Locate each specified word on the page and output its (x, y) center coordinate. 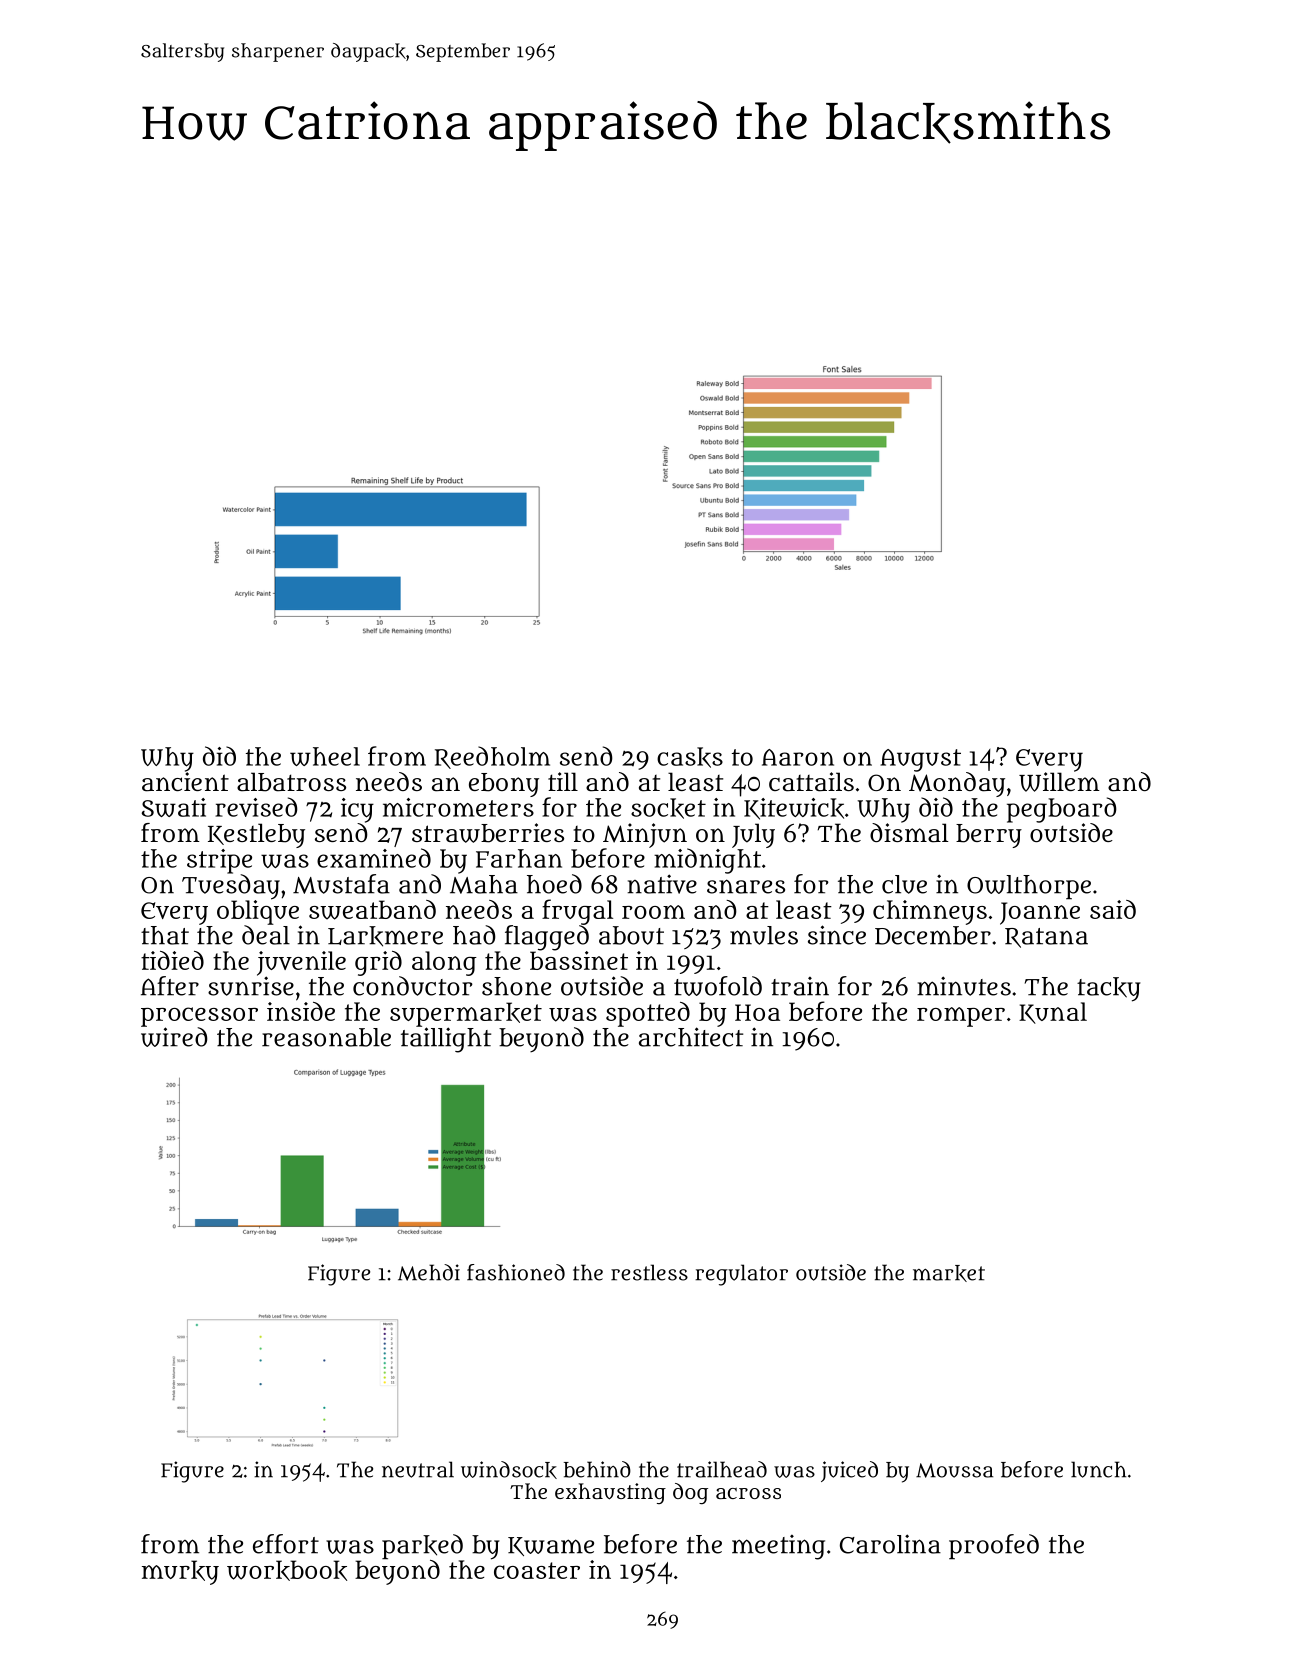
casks (690, 757)
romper (961, 1017)
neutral (418, 1469)
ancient (185, 782)
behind (597, 1469)
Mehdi (429, 1272)
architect (691, 1037)
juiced (849, 1471)
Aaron (798, 757)
